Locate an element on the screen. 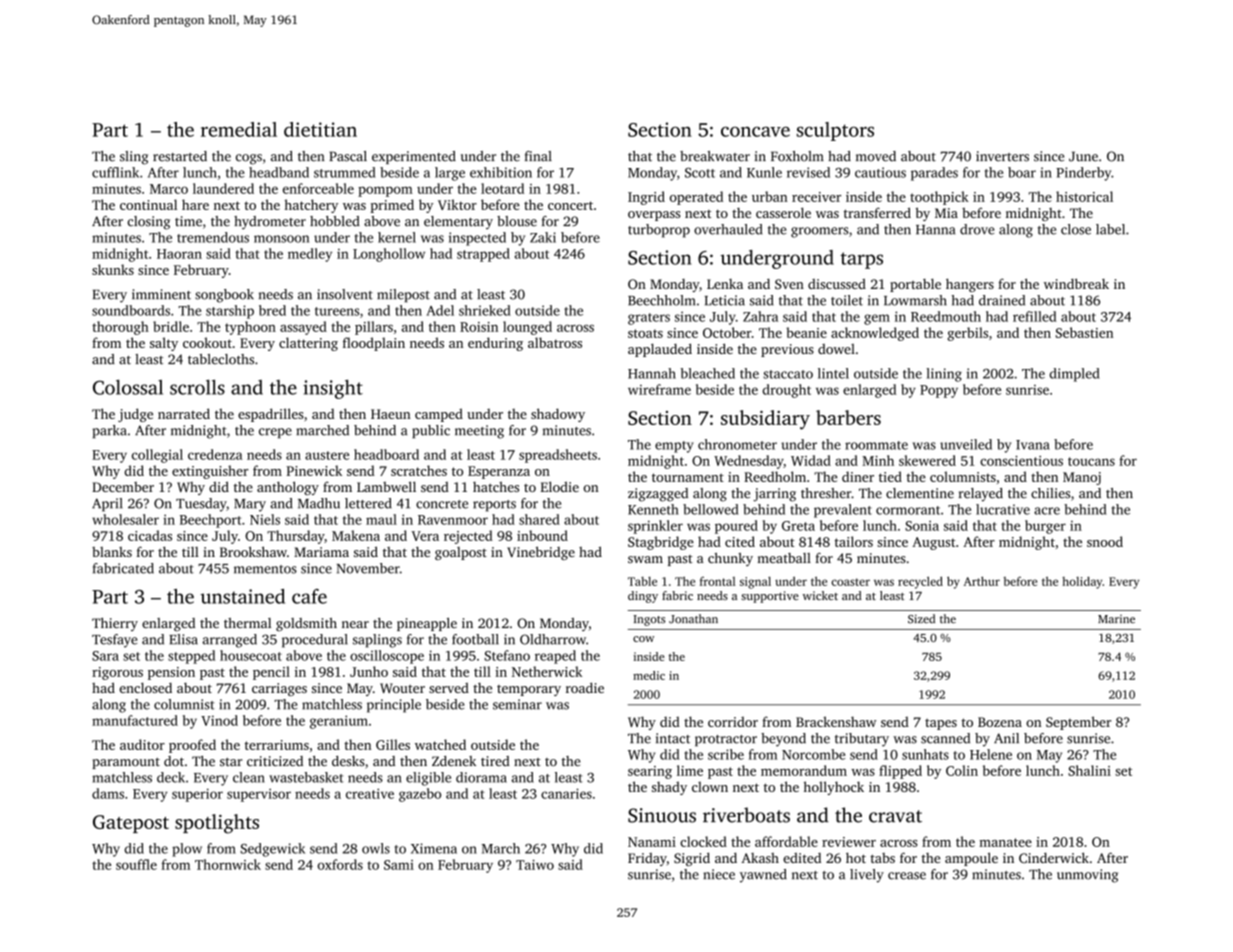 The image size is (1233, 952). dimpled is located at coordinates (1075, 375).
